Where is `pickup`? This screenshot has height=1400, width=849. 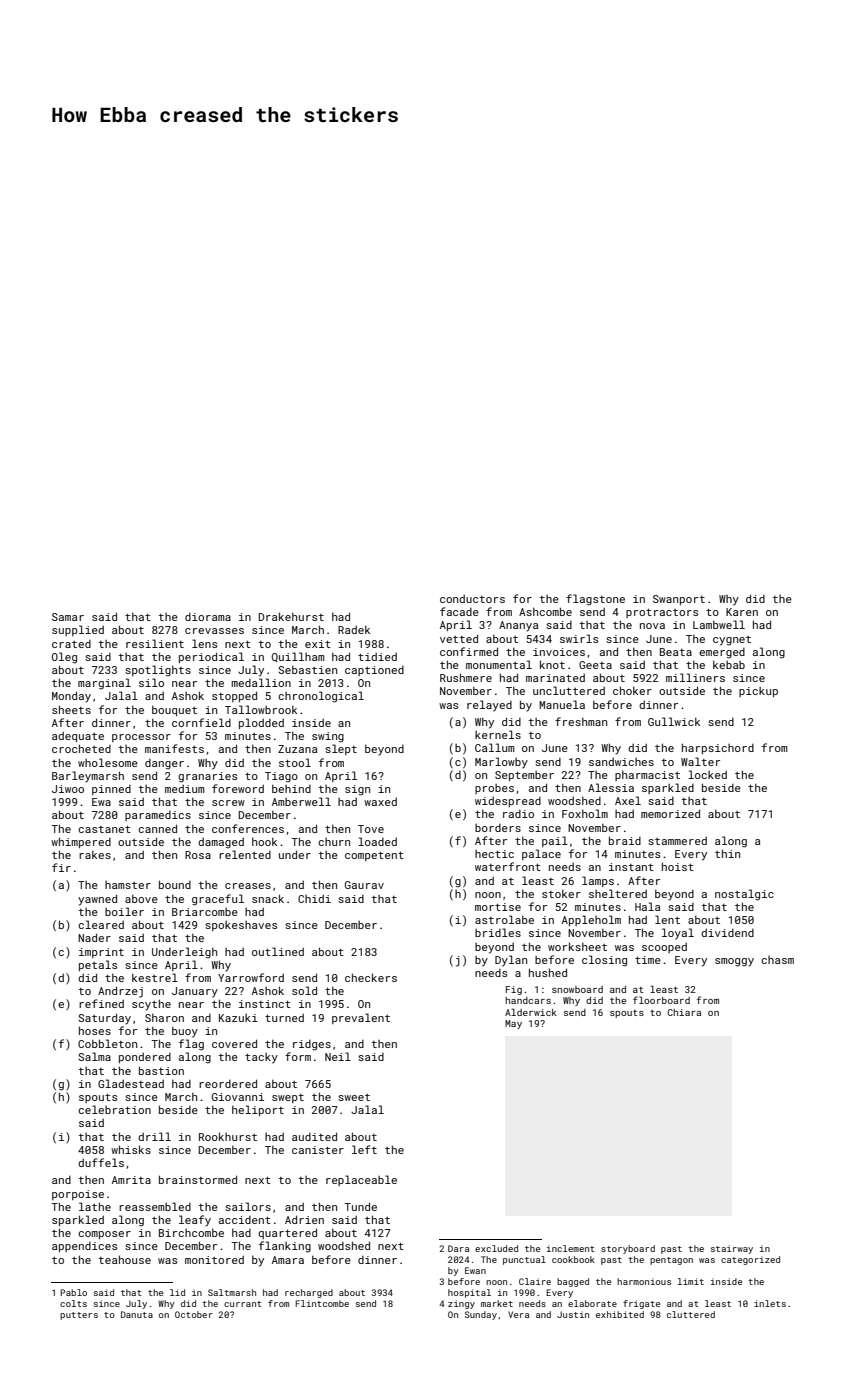 pickup is located at coordinates (758, 692).
